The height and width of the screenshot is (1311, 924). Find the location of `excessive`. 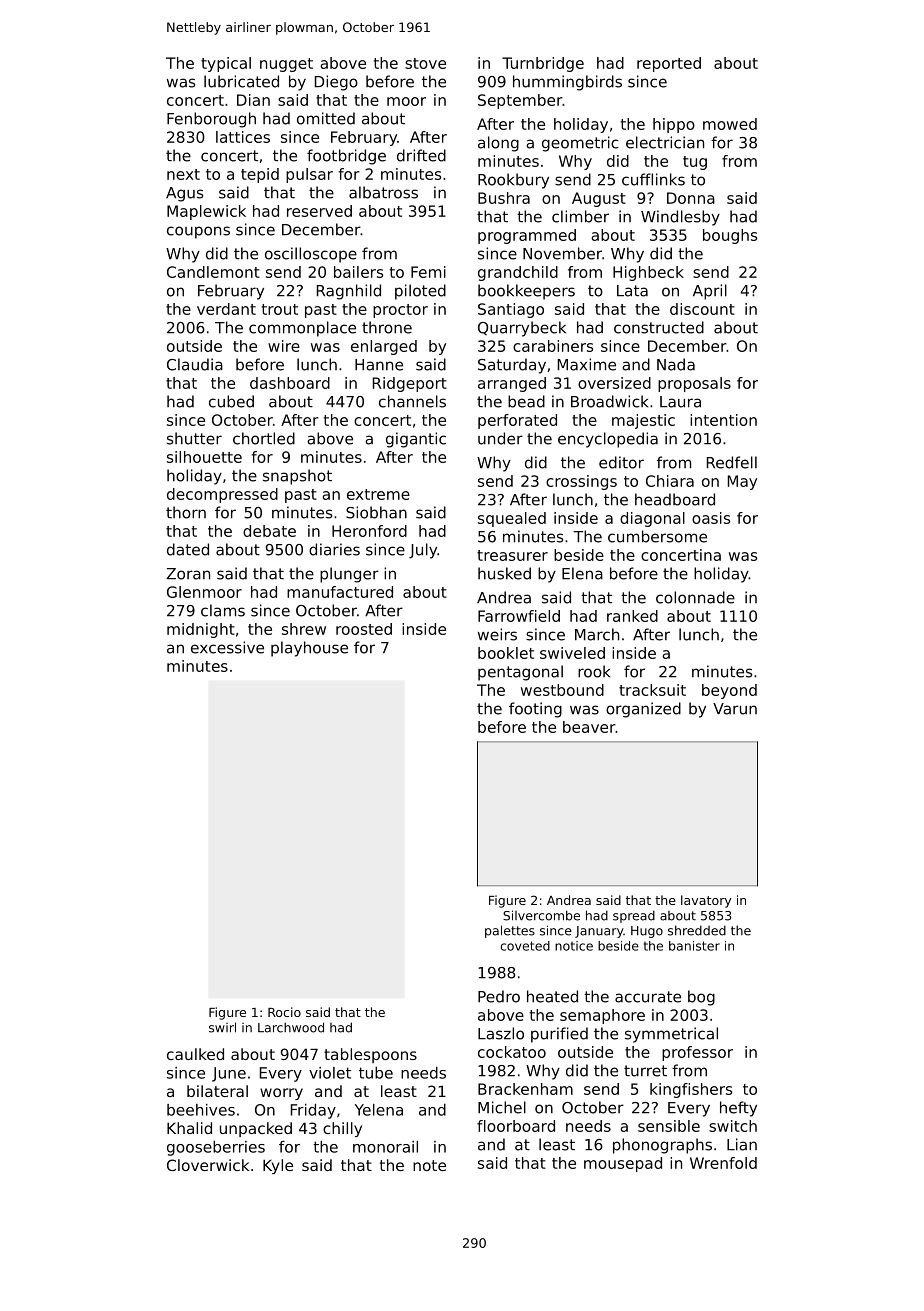

excessive is located at coordinates (227, 647).
